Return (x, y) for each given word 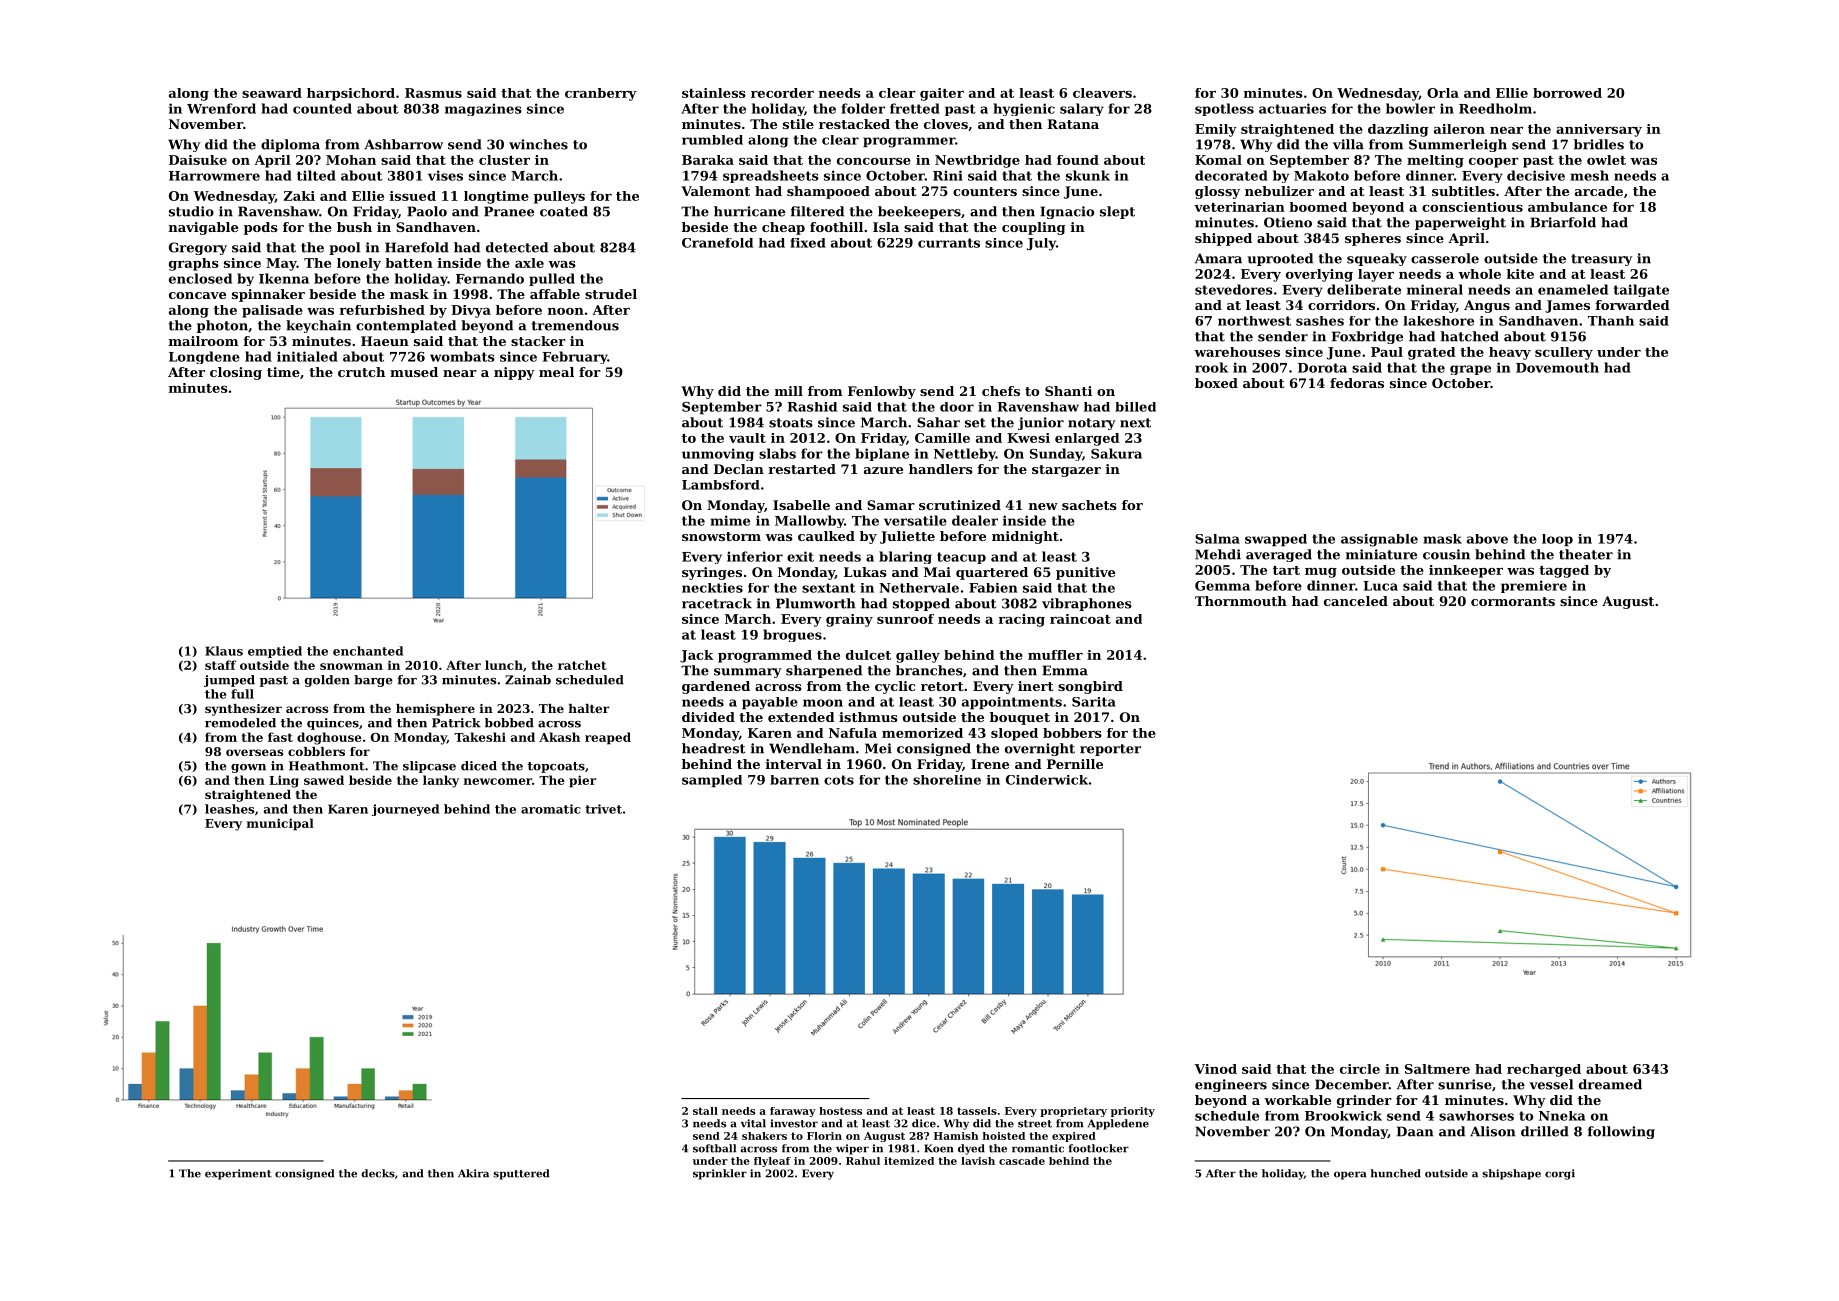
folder (863, 108)
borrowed (1567, 93)
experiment (238, 1174)
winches (538, 144)
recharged (1544, 1070)
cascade (1022, 1161)
